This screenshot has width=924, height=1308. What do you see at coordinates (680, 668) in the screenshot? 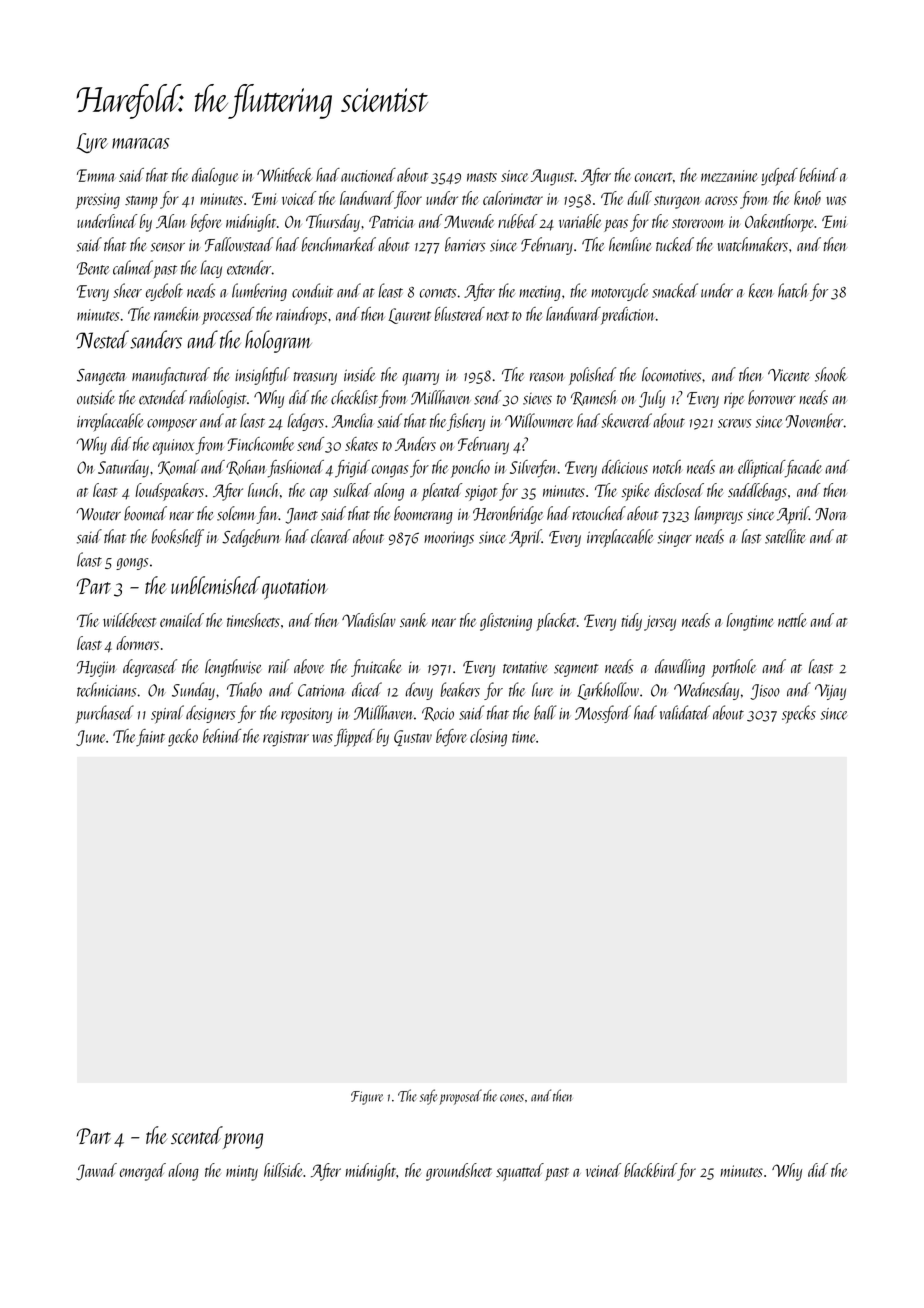
I see `dawdling` at bounding box center [680, 668].
